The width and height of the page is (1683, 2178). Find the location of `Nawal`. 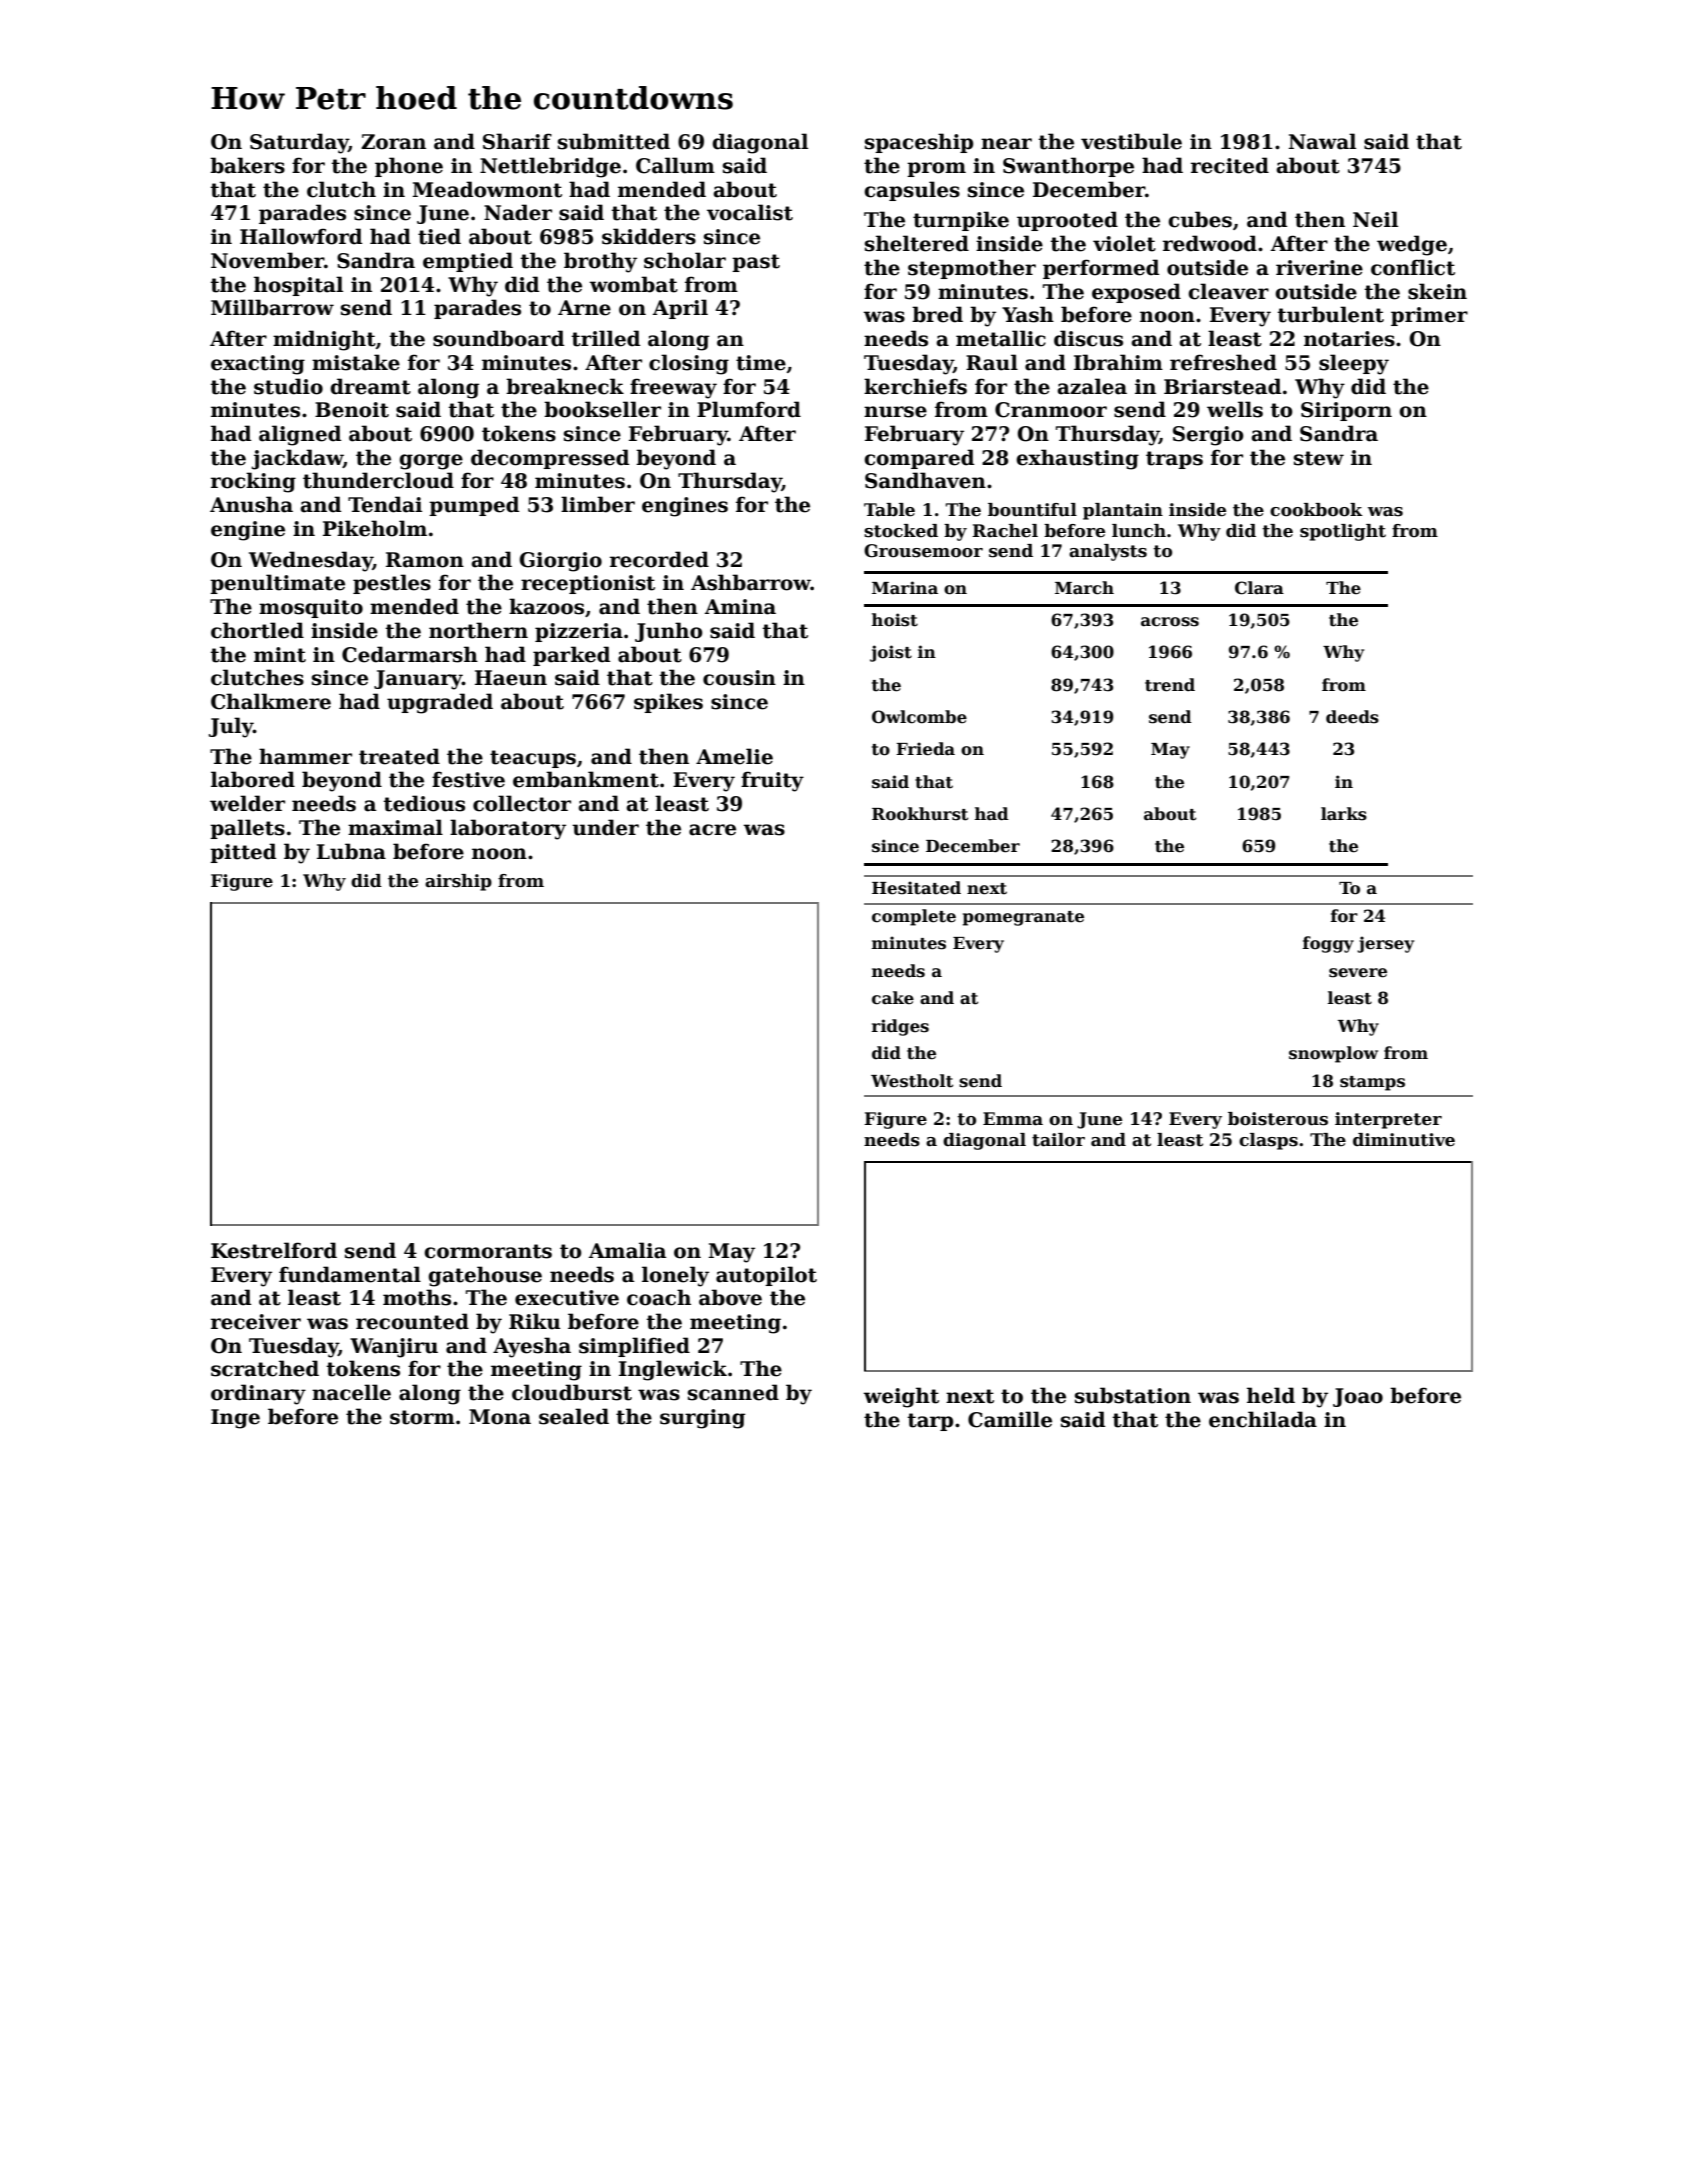

Nawal is located at coordinates (1322, 141).
